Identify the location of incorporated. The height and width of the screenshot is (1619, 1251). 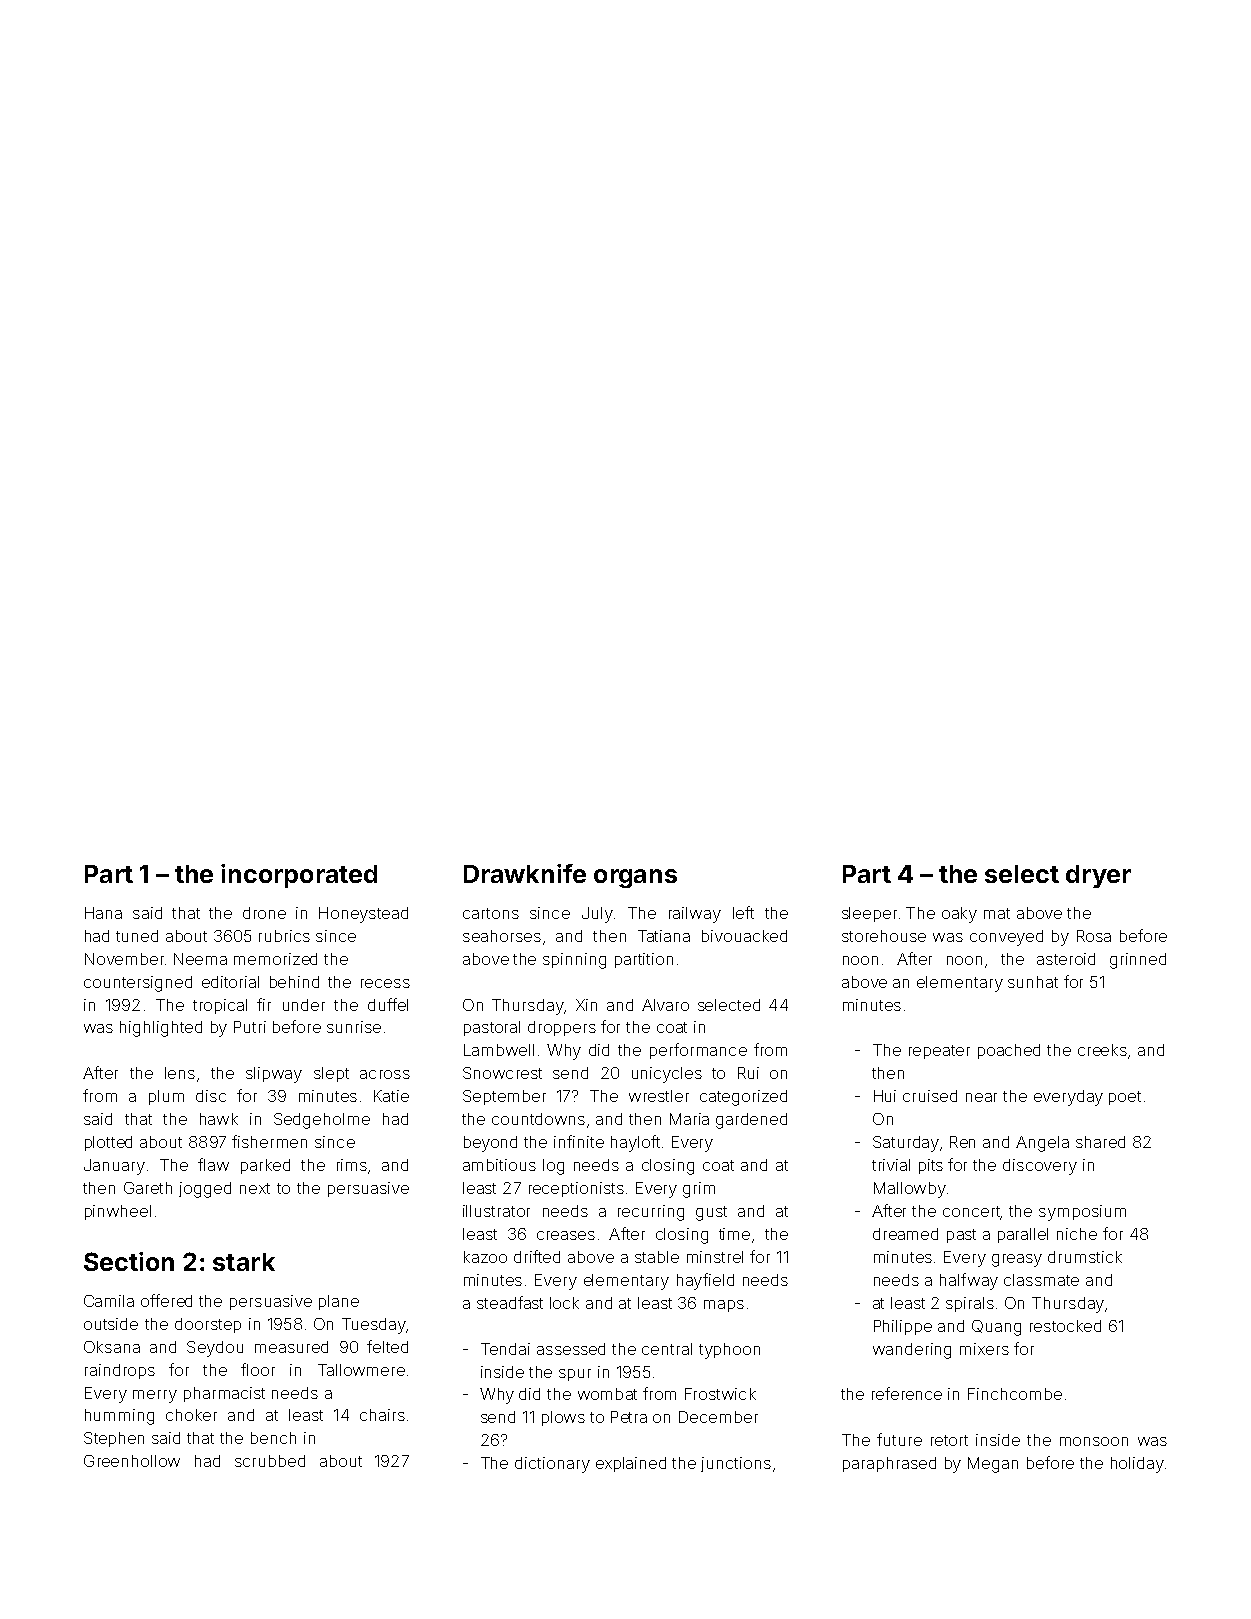
(299, 876).
